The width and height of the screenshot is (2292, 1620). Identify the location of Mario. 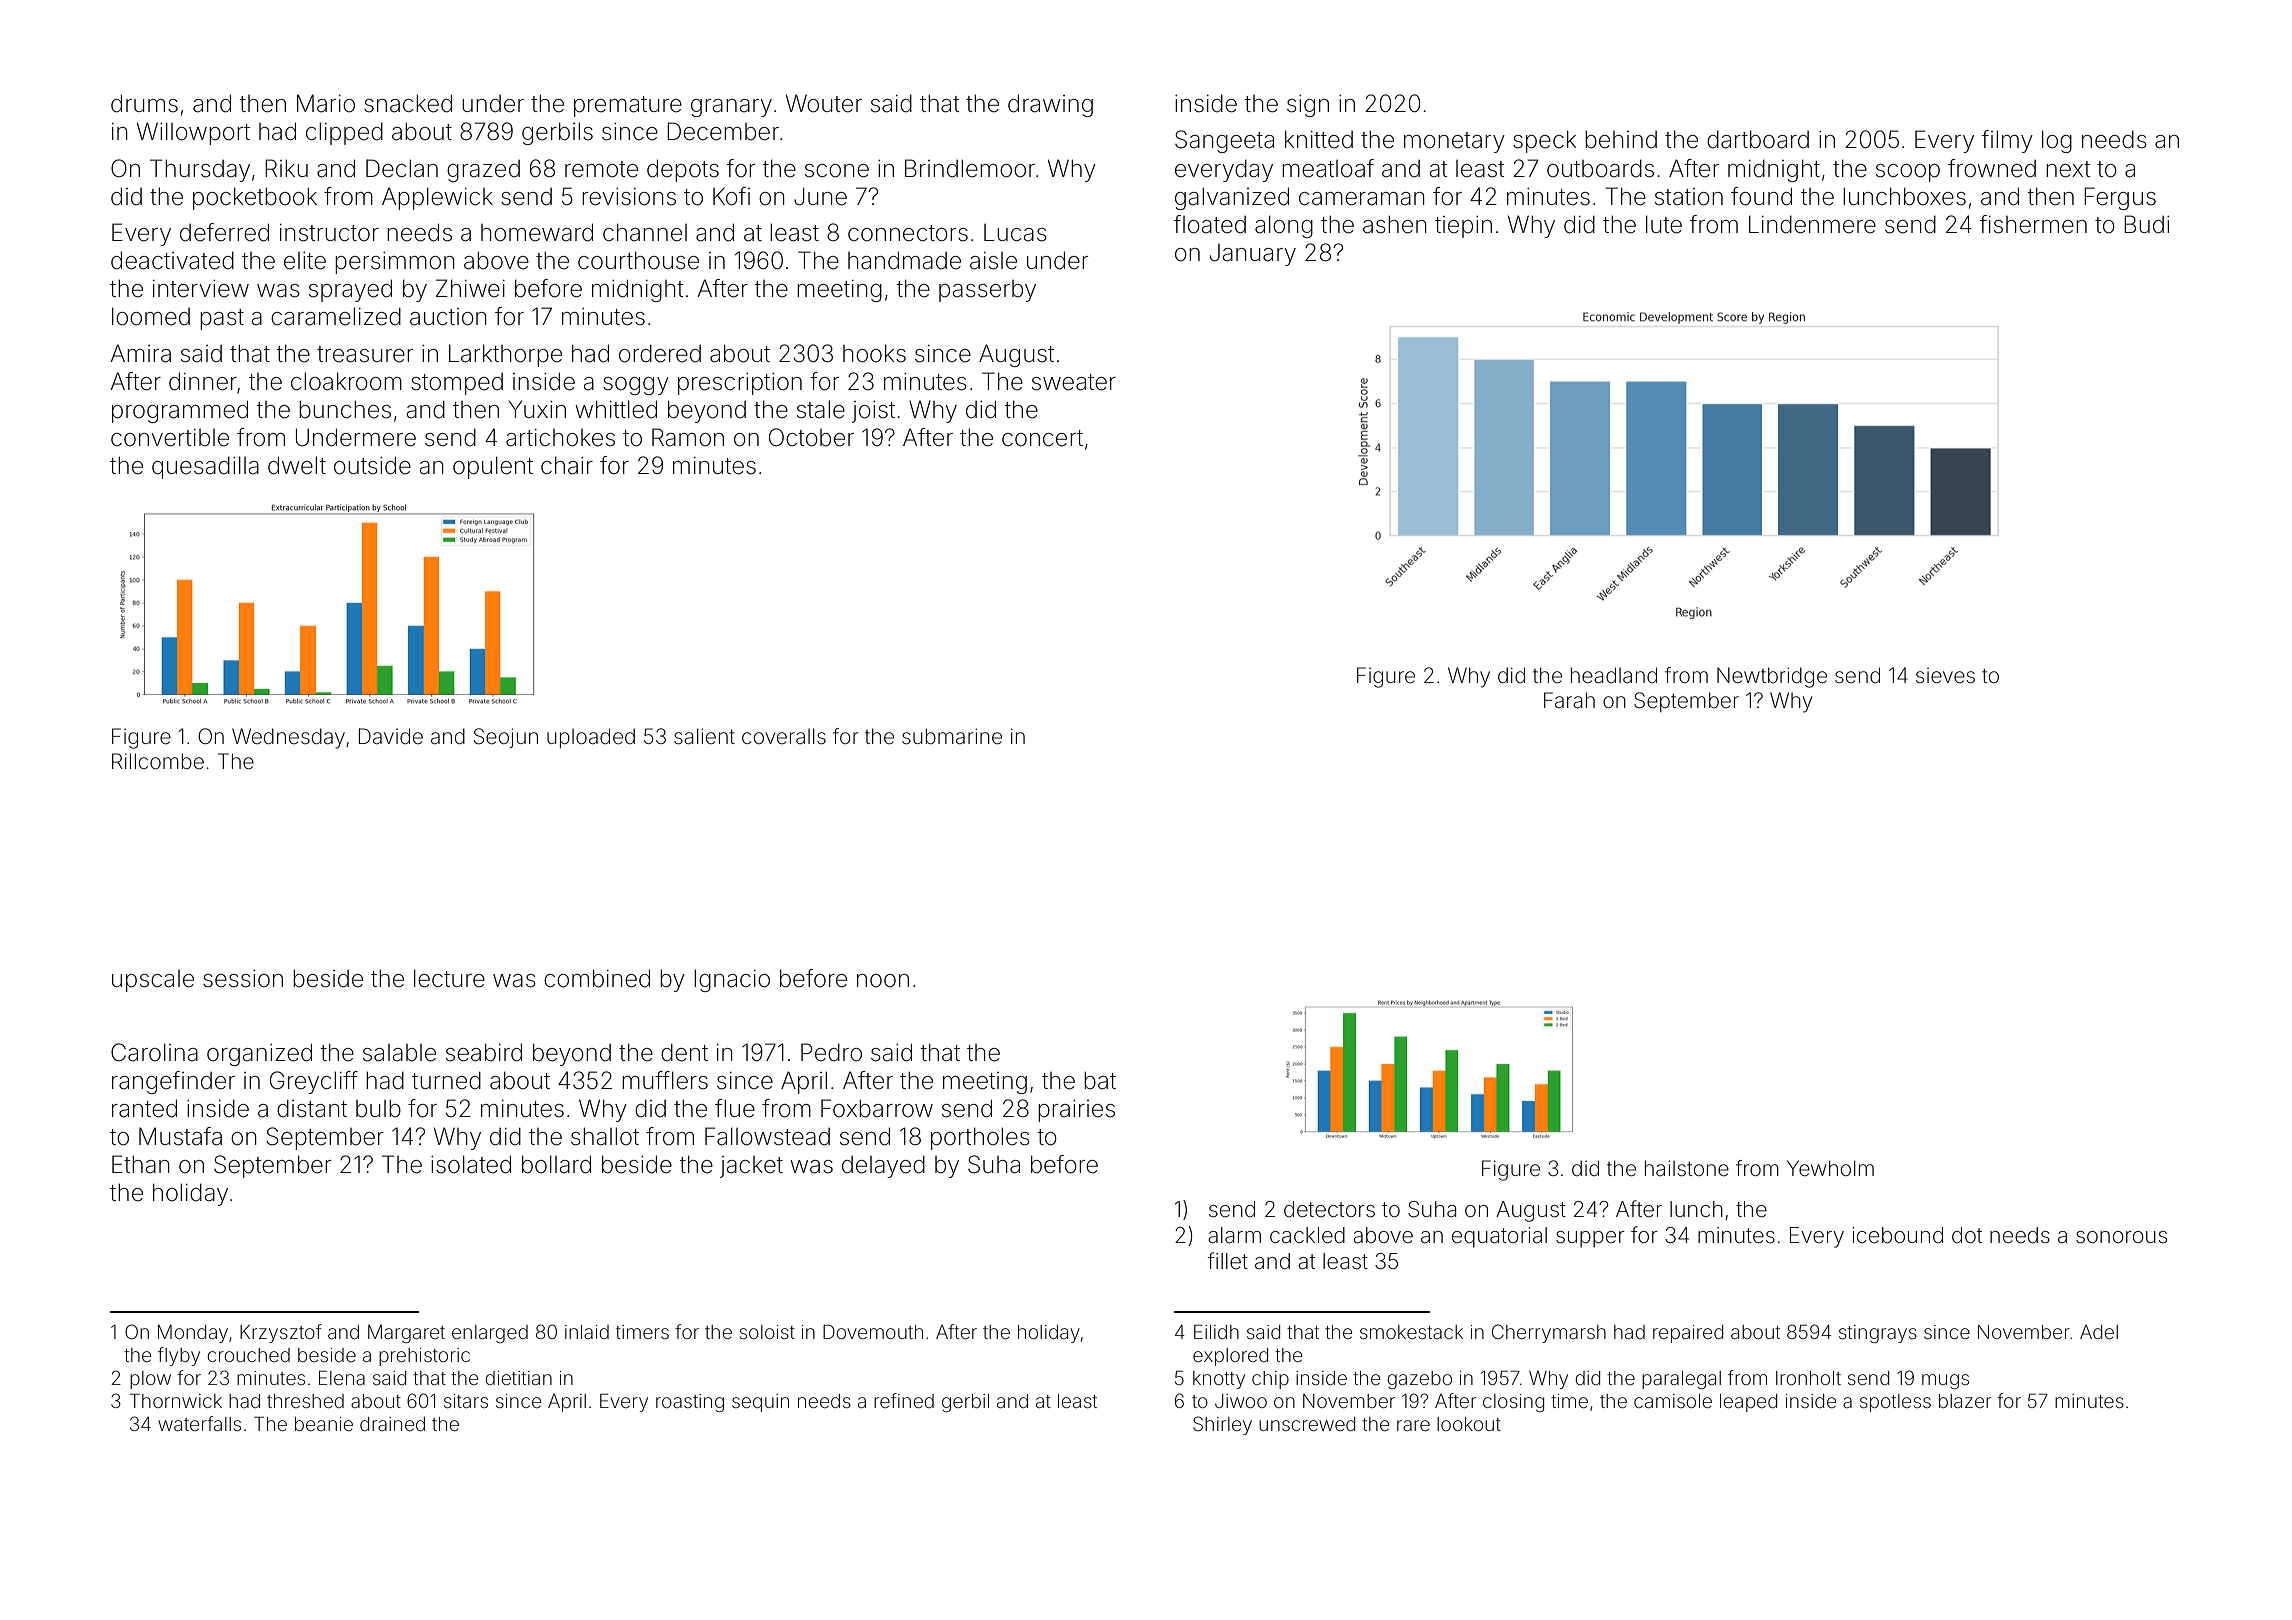
(326, 103).
